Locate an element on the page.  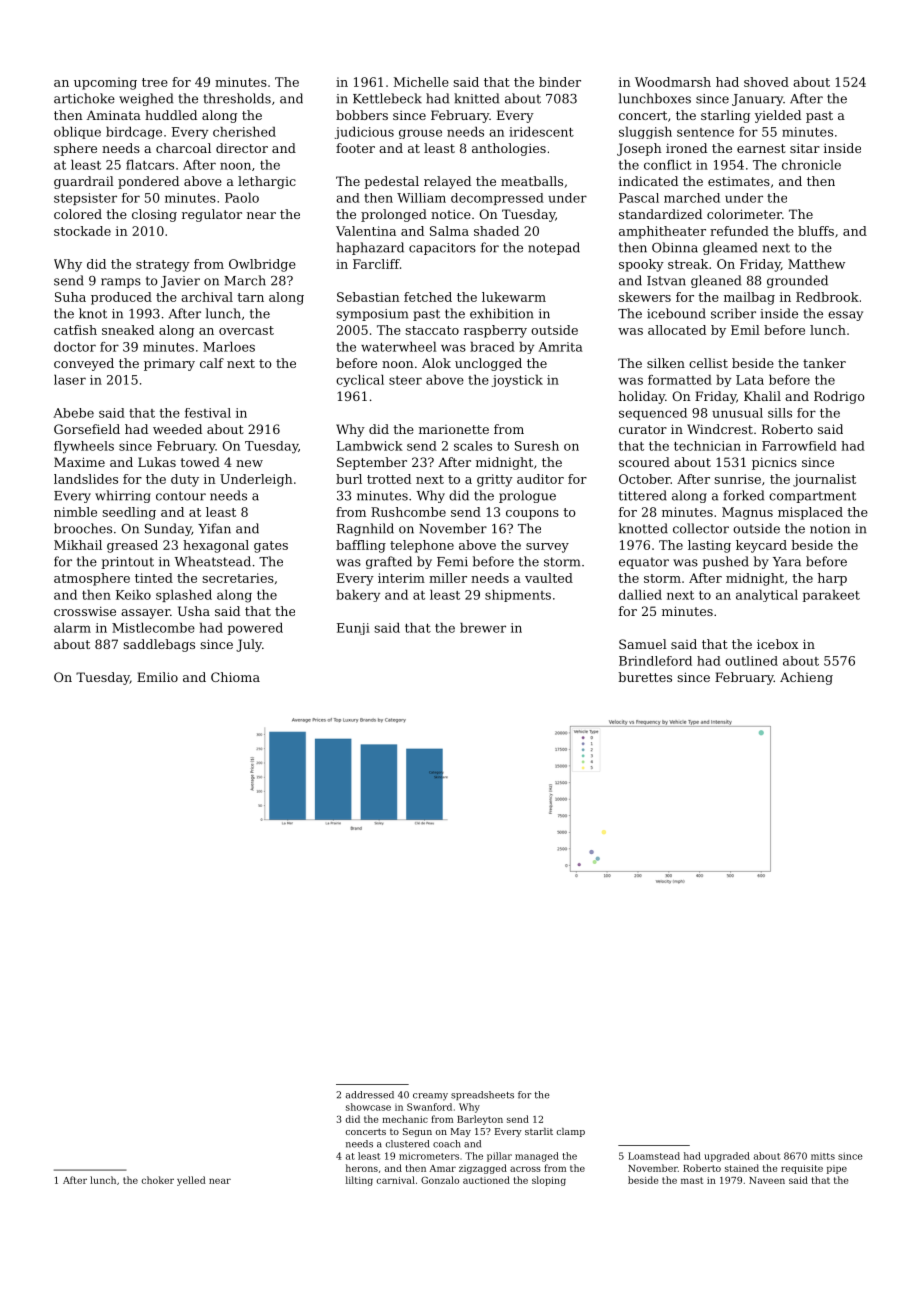
Yifan is located at coordinates (214, 528).
